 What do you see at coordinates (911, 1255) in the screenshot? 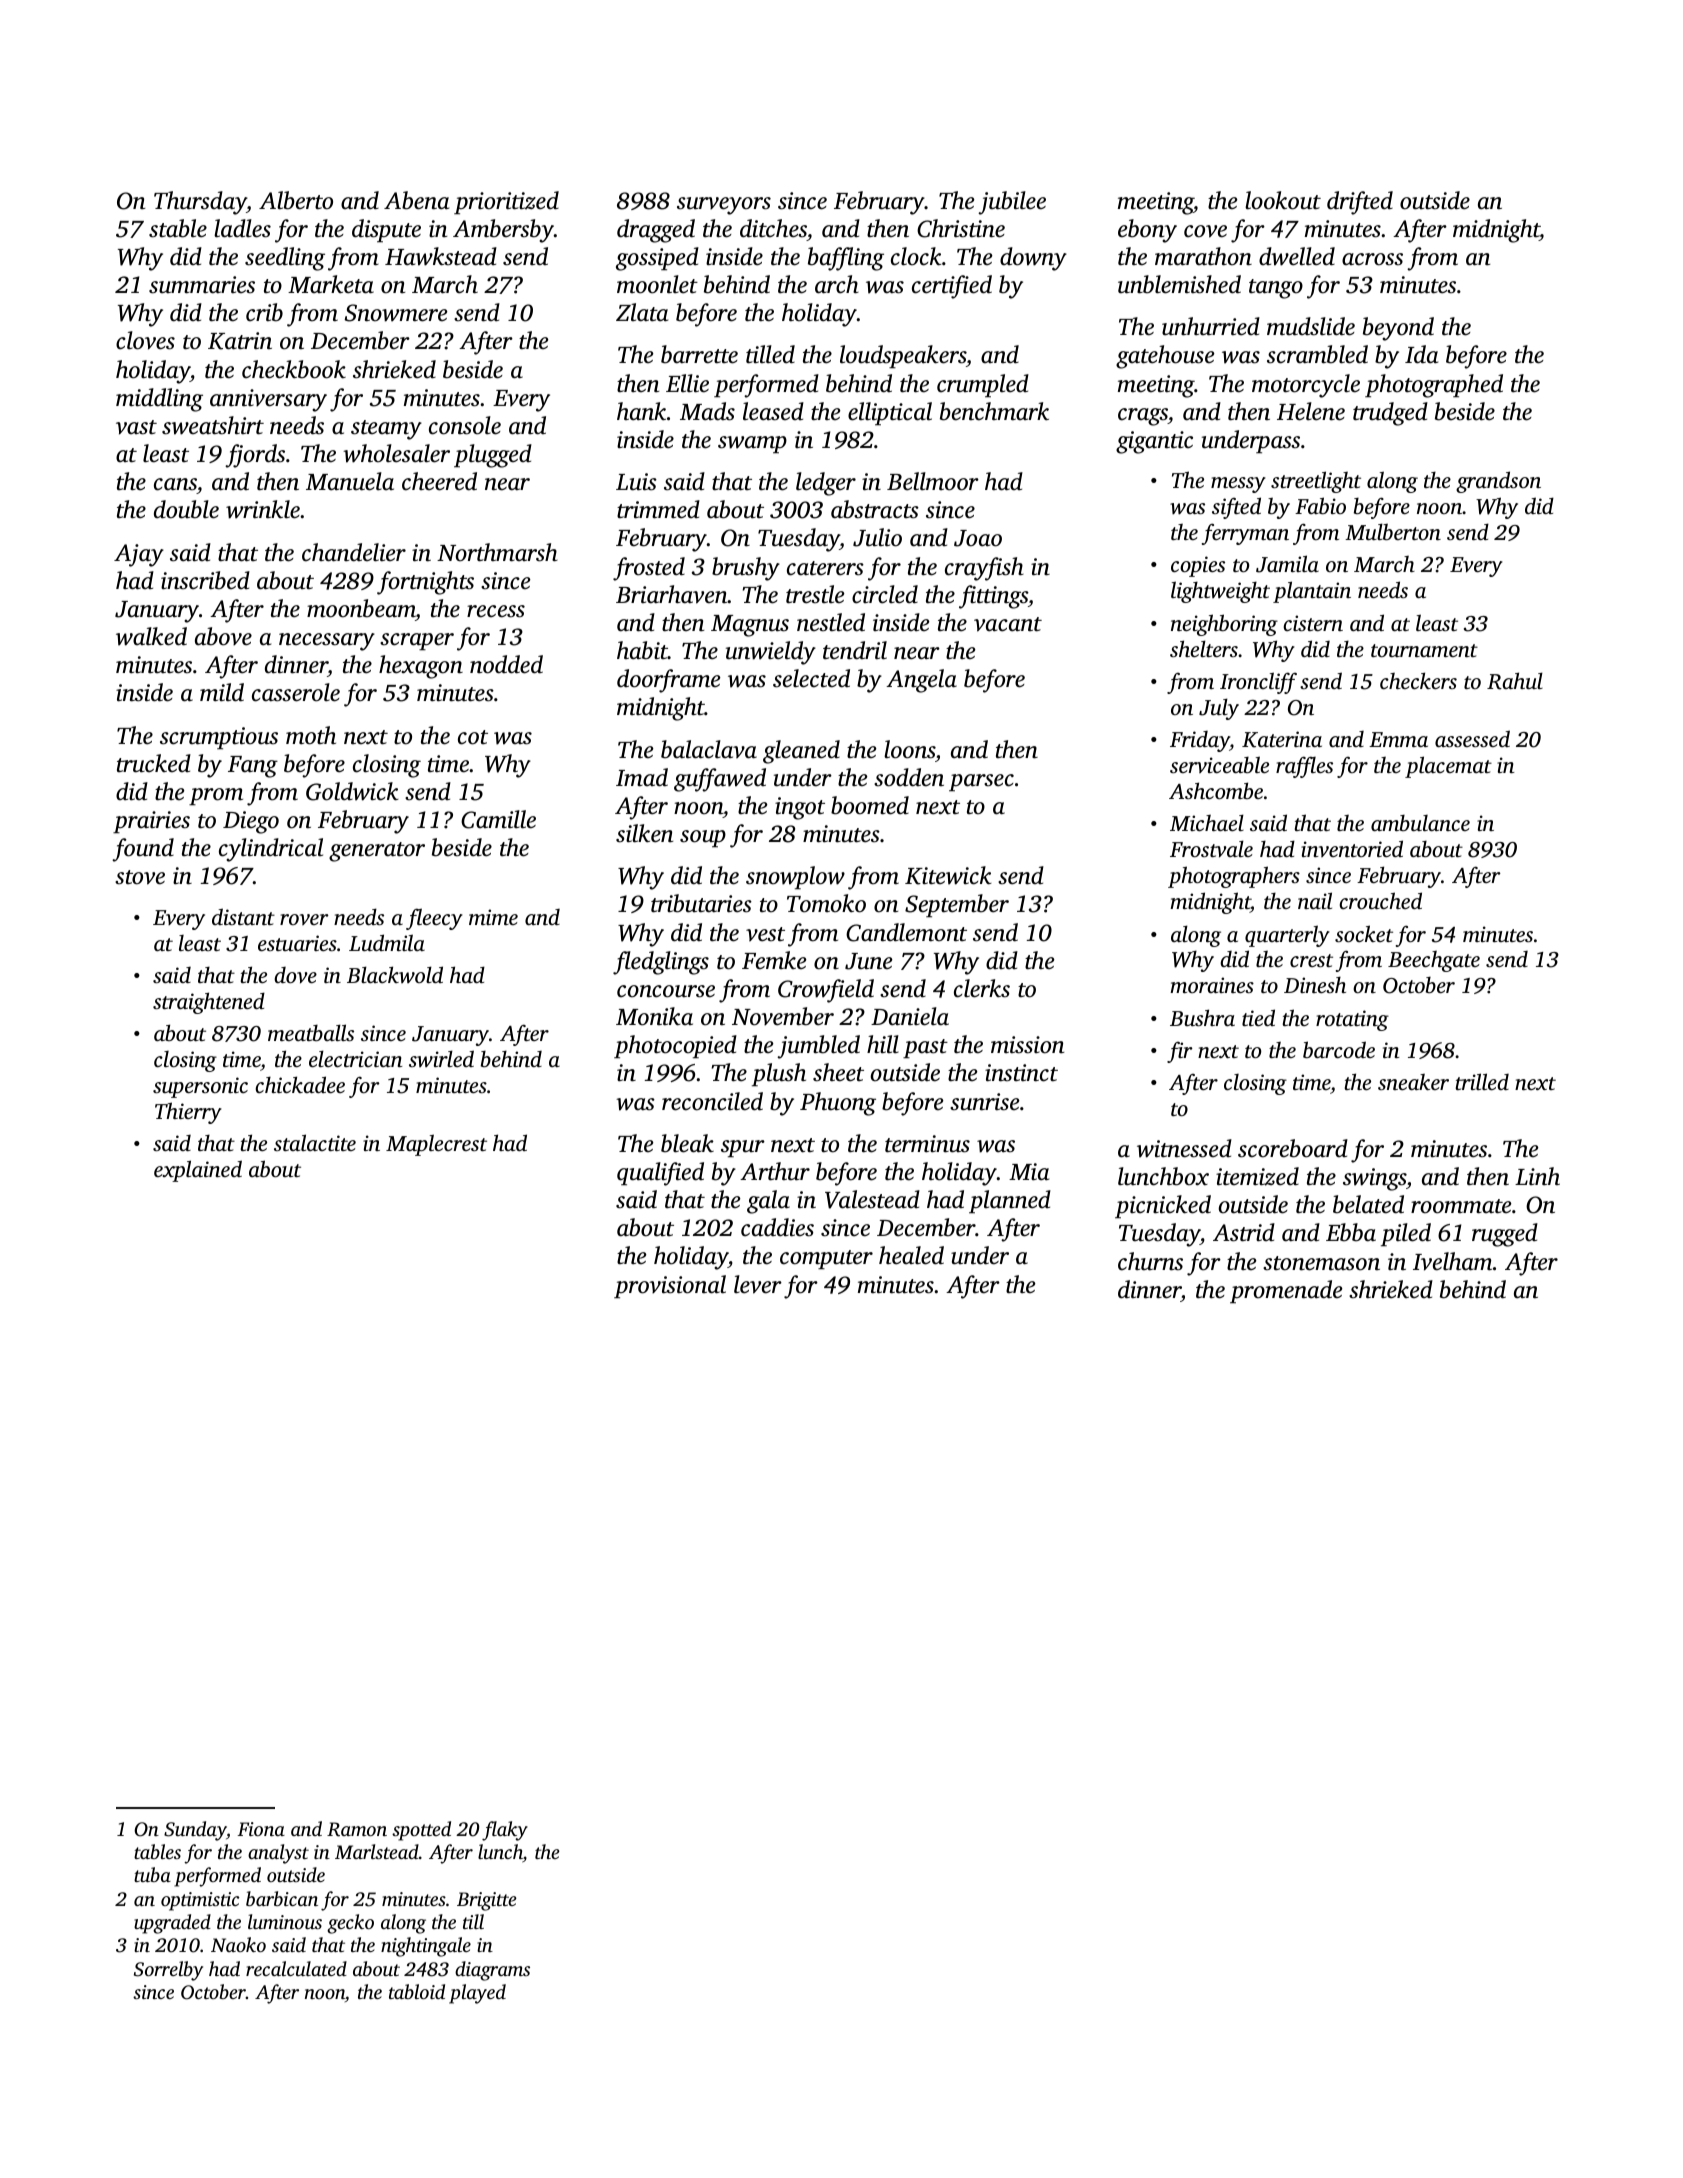
I see `healed` at bounding box center [911, 1255].
